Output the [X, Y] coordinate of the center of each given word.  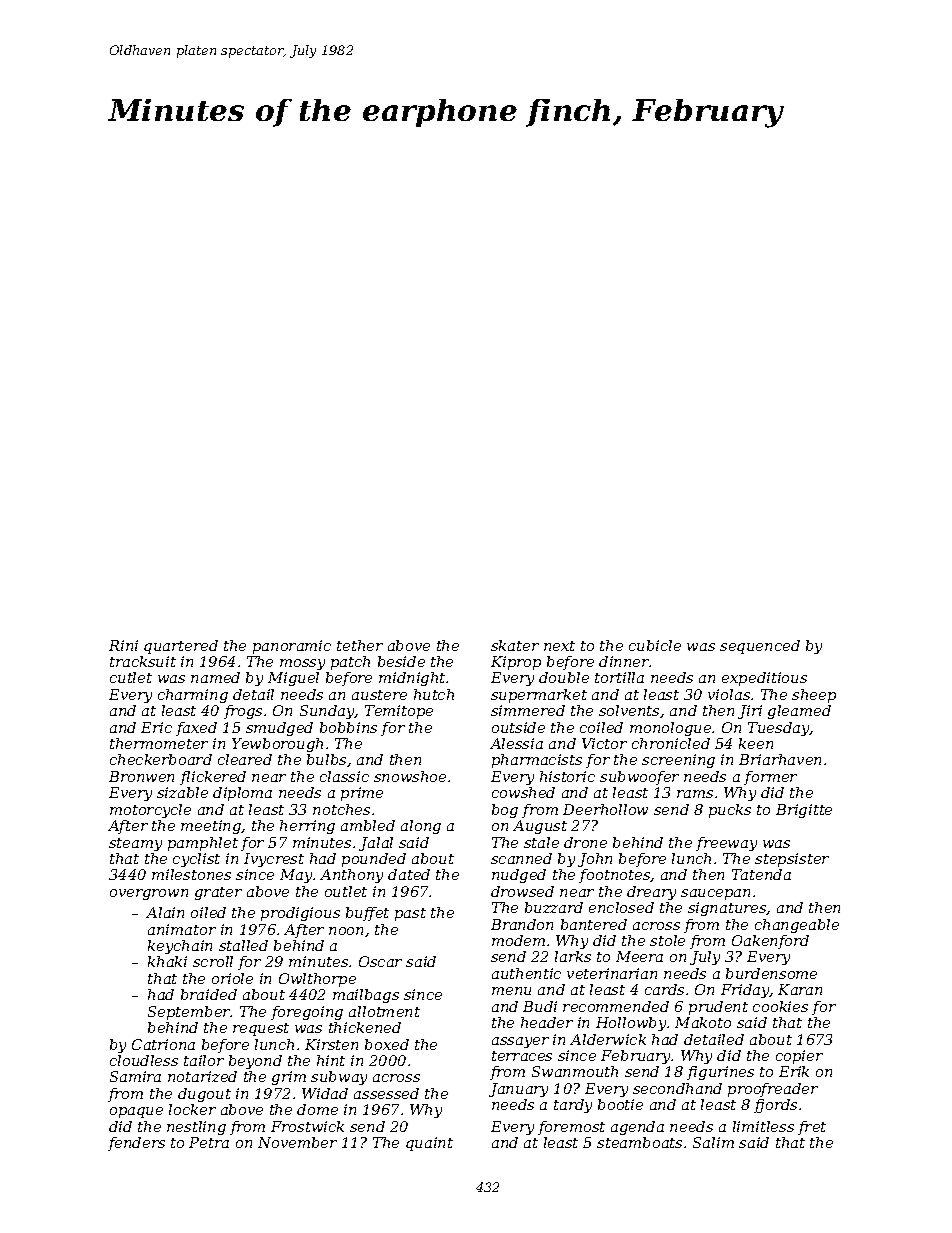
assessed [386, 1093]
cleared [245, 759]
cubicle [655, 645]
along [421, 827]
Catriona [163, 1044]
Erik [794, 1071]
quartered [181, 647]
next [559, 646]
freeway [726, 844]
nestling [196, 1128]
